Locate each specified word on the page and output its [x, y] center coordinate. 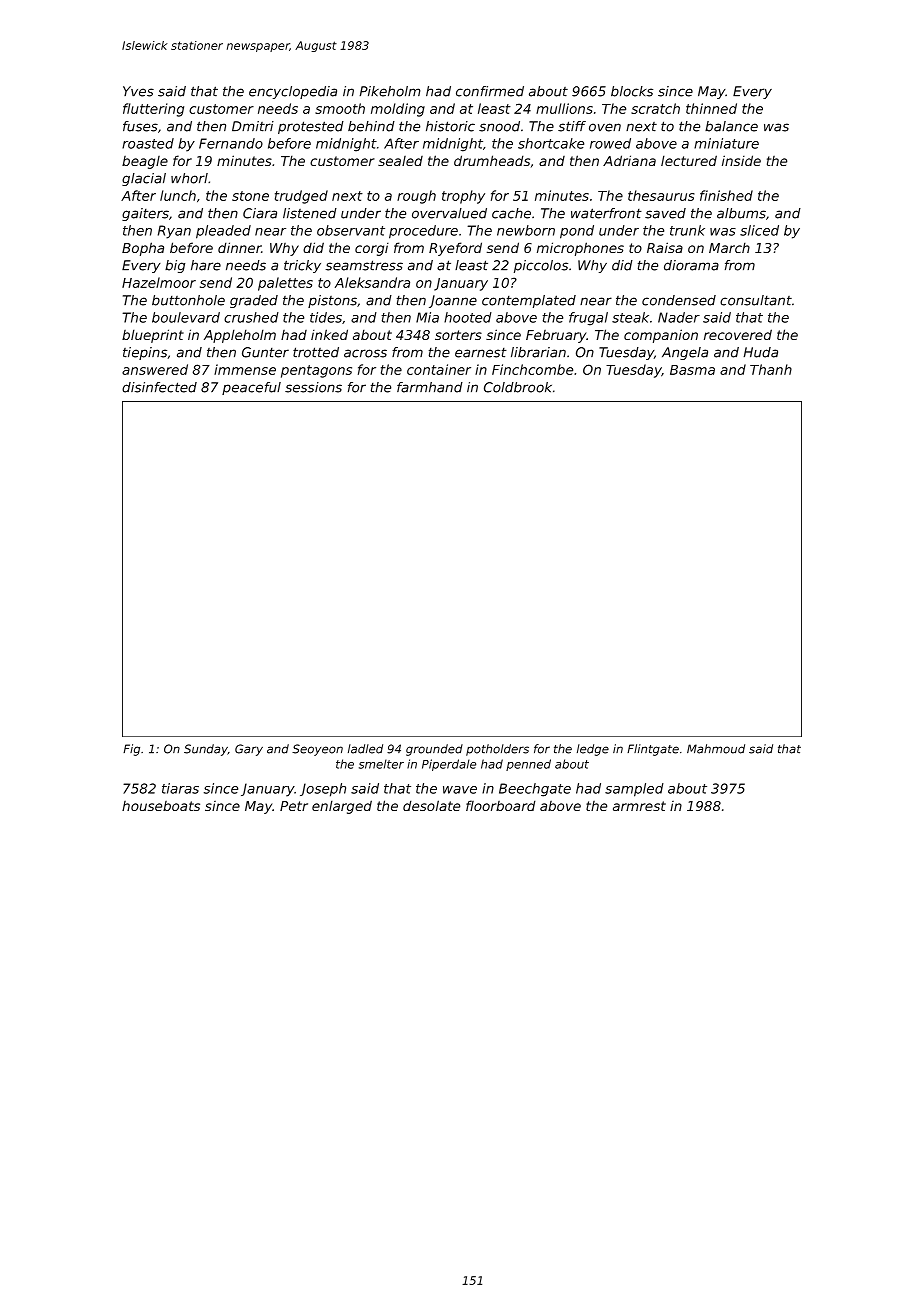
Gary [249, 750]
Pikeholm [390, 91]
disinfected [159, 387]
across [365, 353]
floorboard [501, 805]
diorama [691, 265]
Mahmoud [716, 749]
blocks [632, 91]
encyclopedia [293, 92]
